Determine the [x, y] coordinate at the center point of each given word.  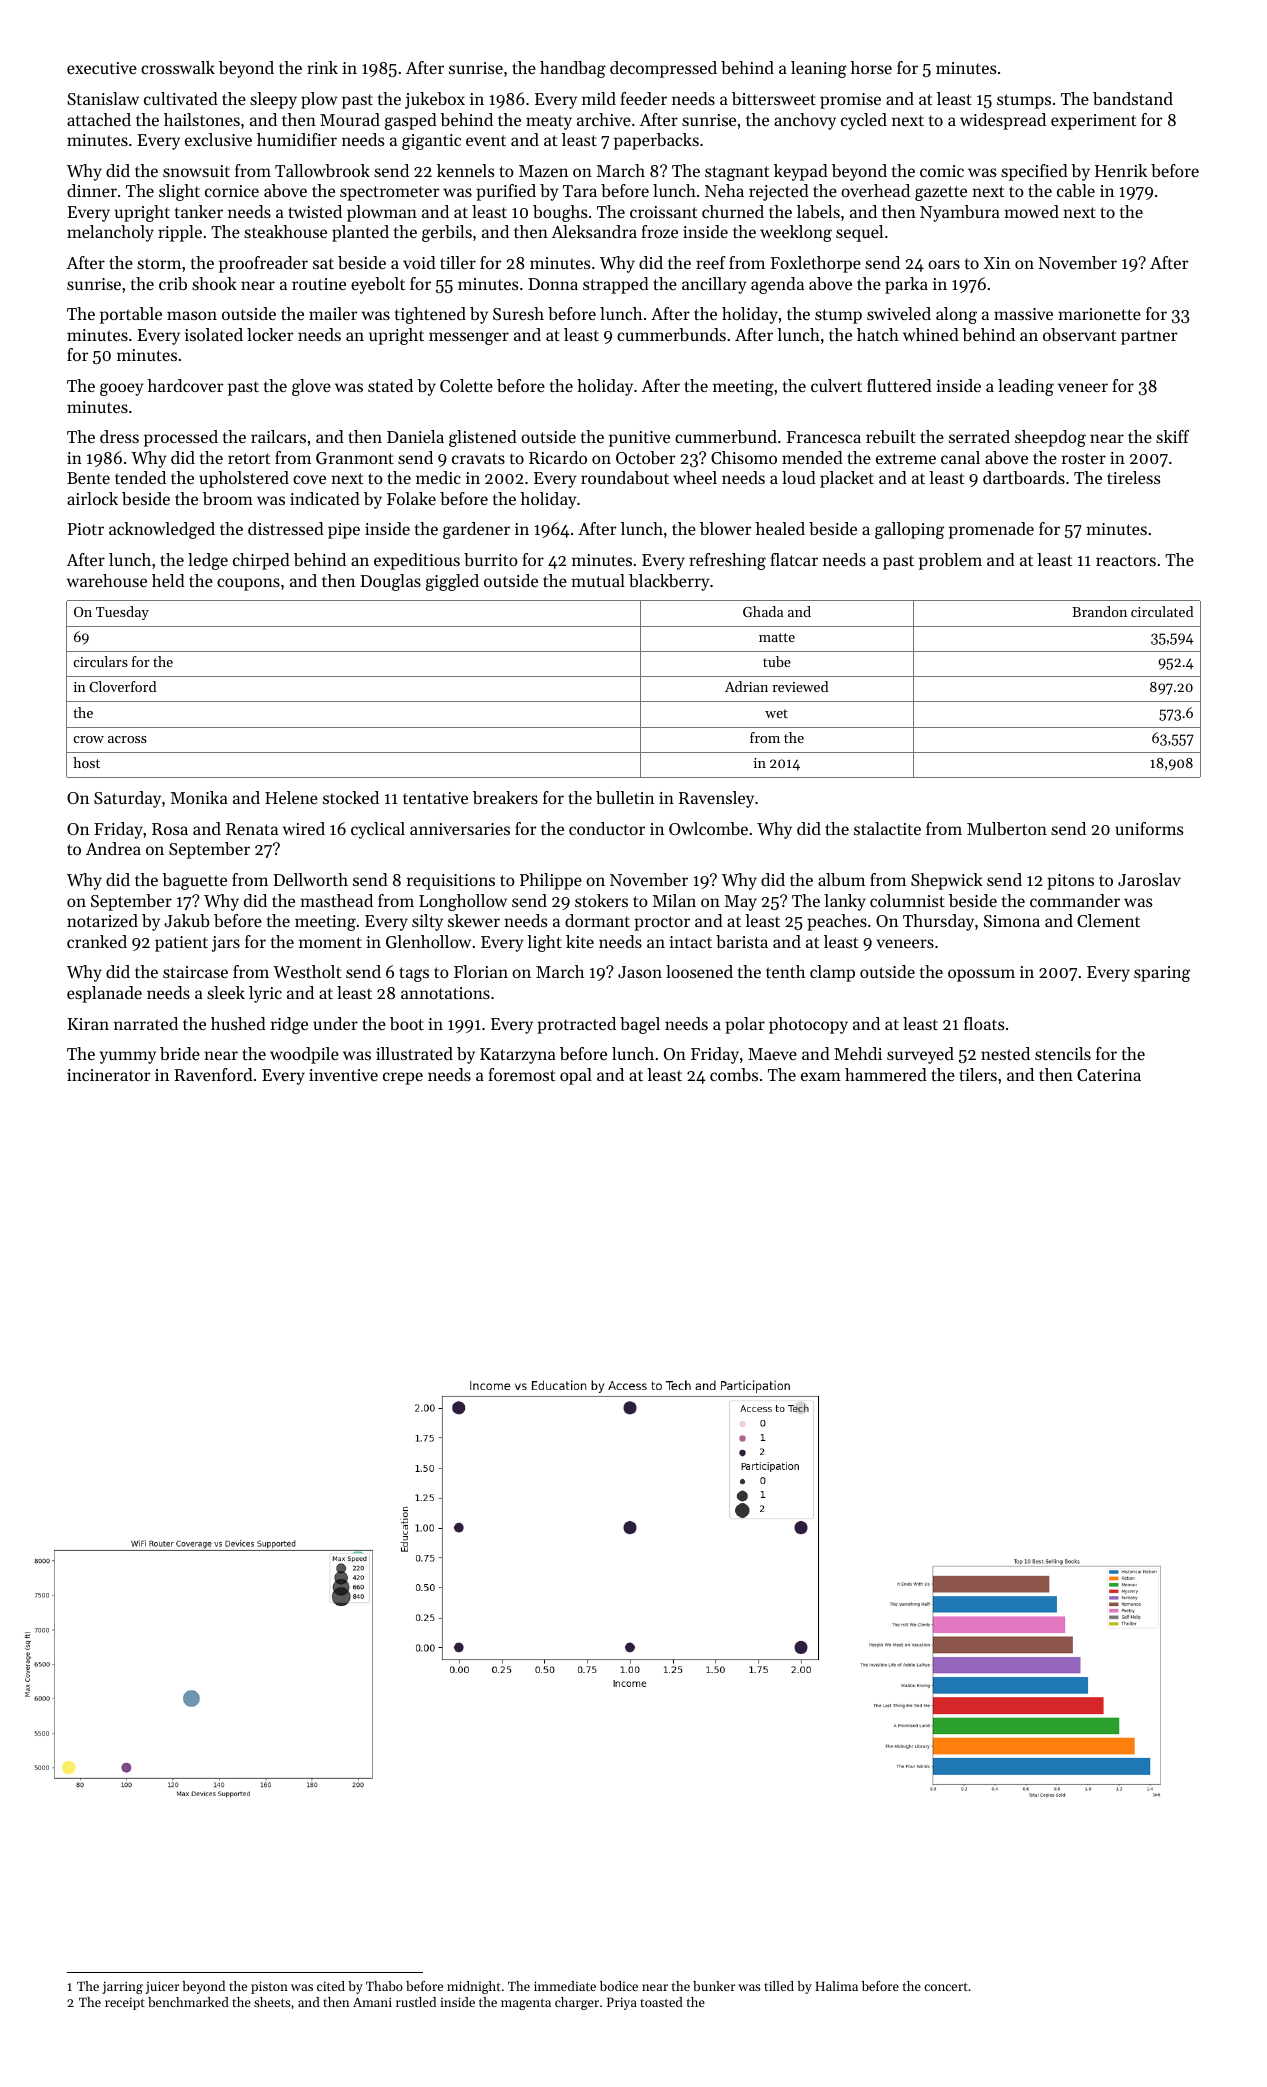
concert [946, 1987]
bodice [619, 1986]
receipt [125, 2003]
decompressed [663, 69]
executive [102, 68]
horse [871, 67]
